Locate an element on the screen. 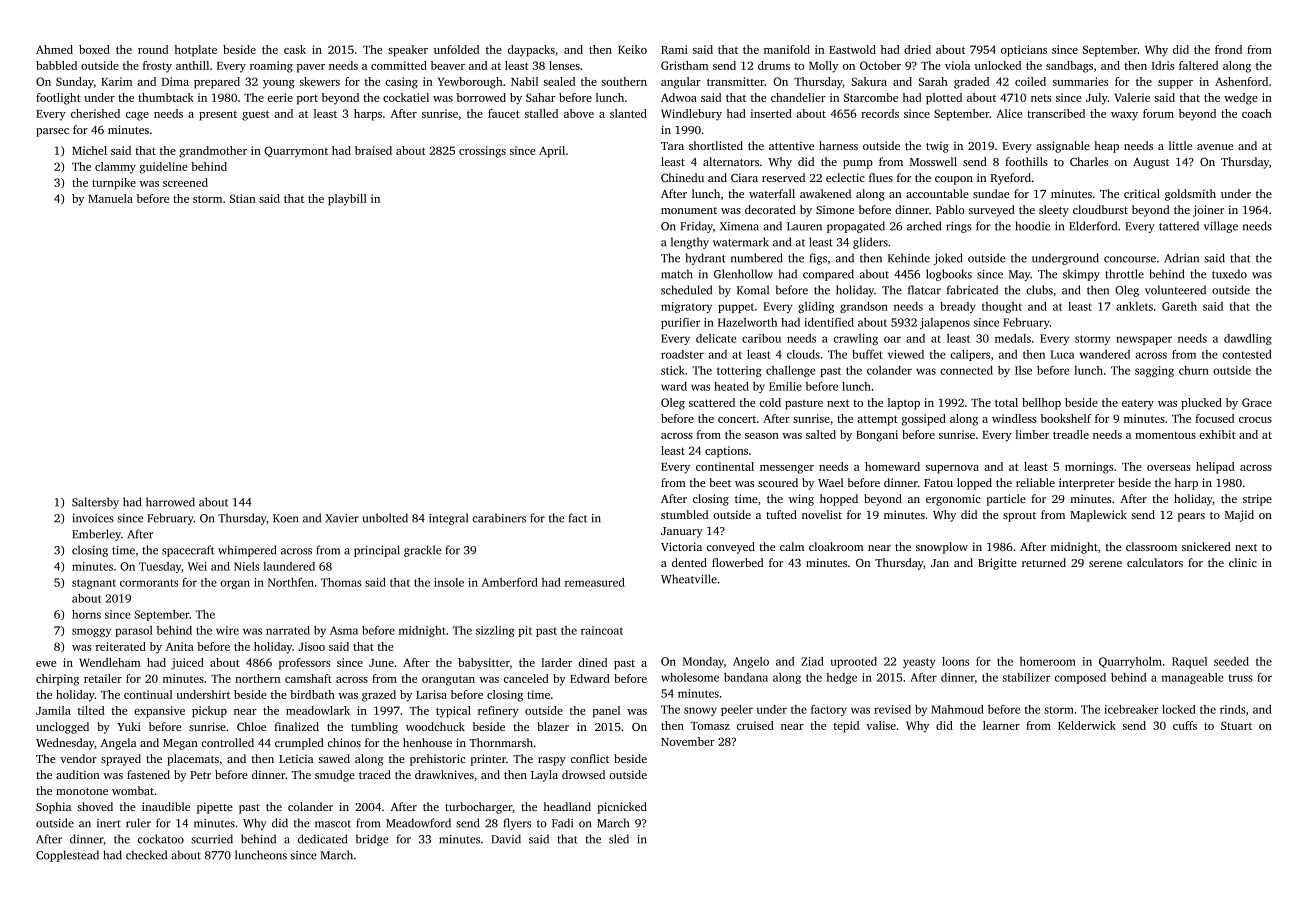  Manuela is located at coordinates (110, 198).
